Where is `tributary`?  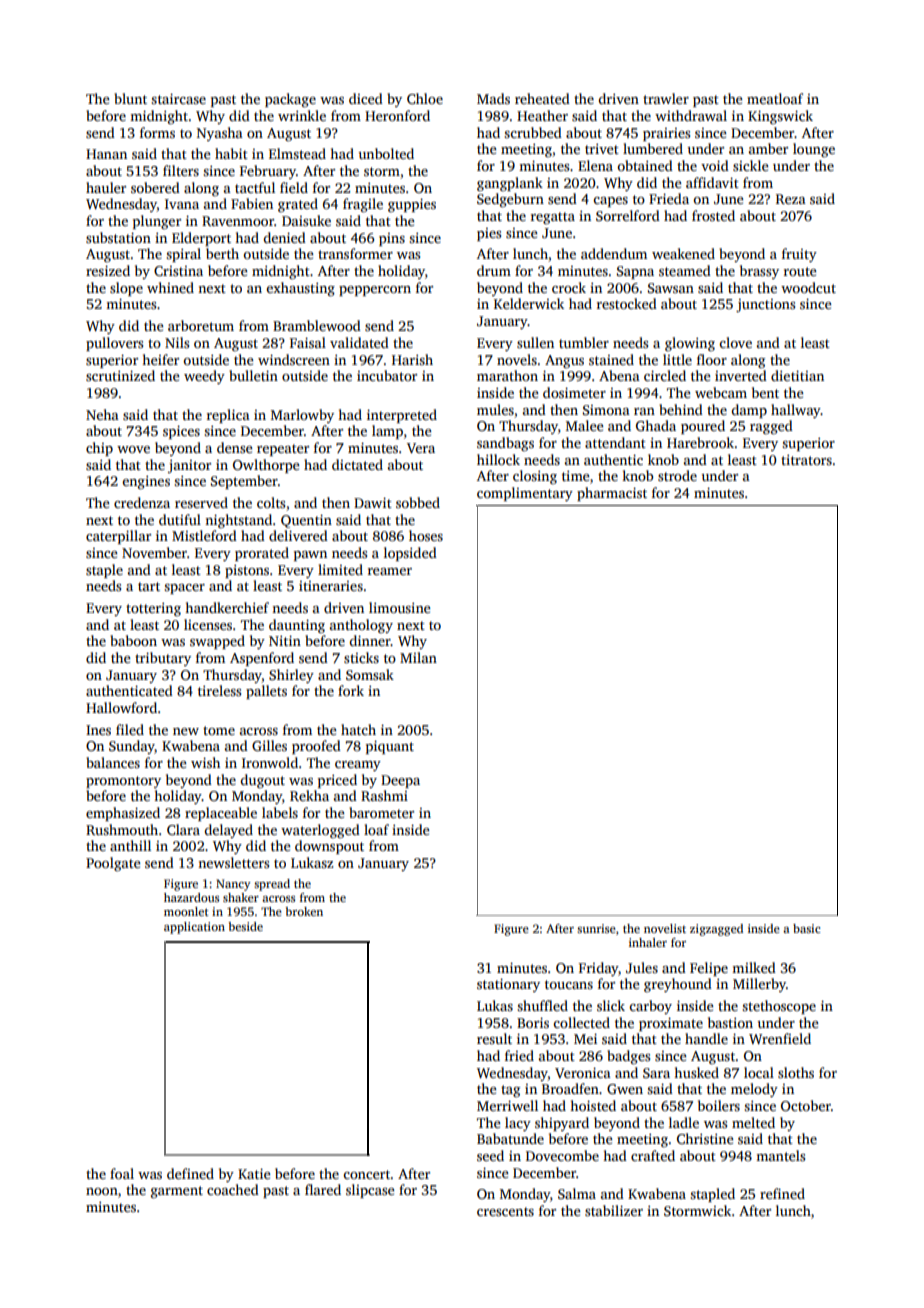
tributary is located at coordinates (163, 659).
